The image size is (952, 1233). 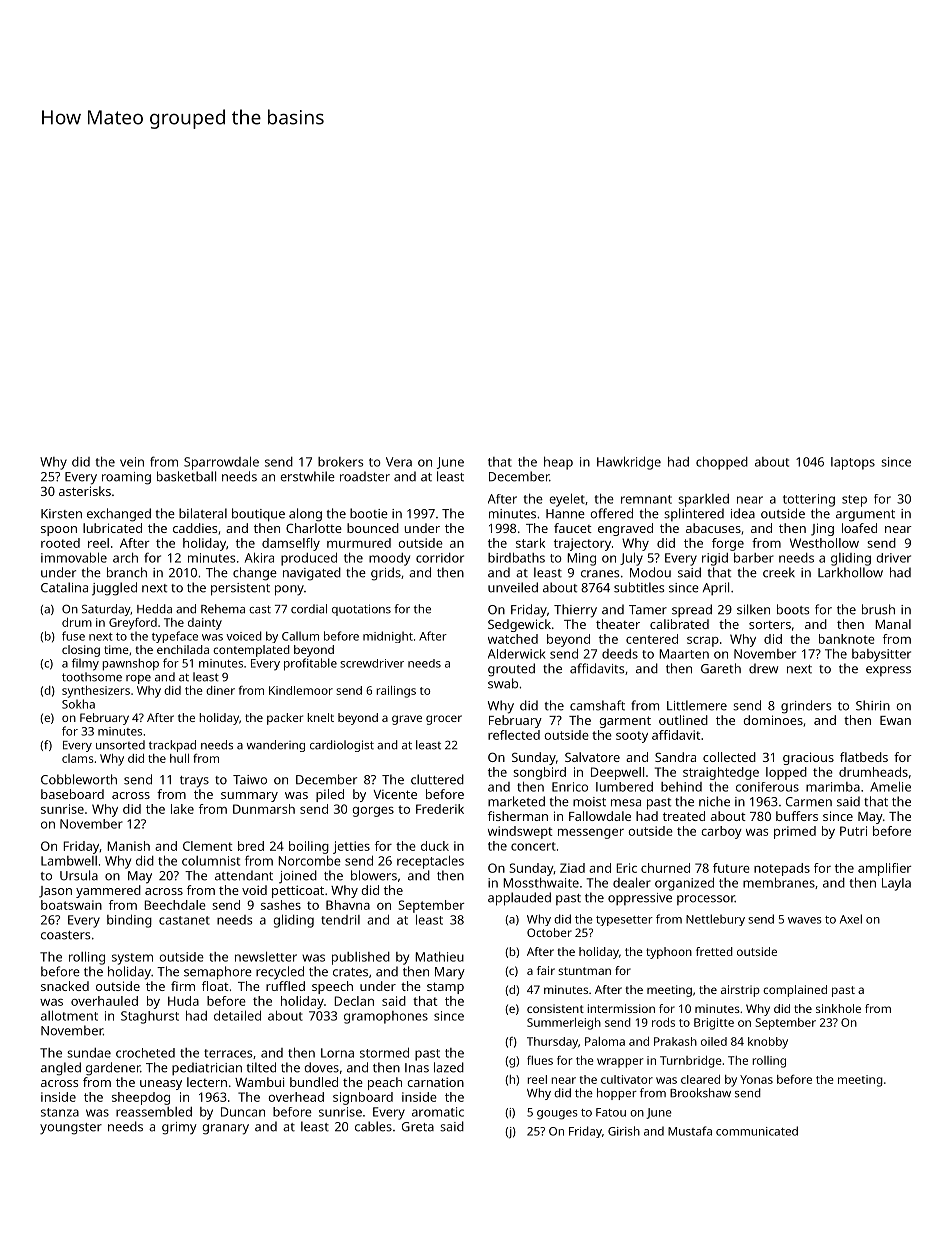 What do you see at coordinates (873, 705) in the screenshot?
I see `Shirin` at bounding box center [873, 705].
